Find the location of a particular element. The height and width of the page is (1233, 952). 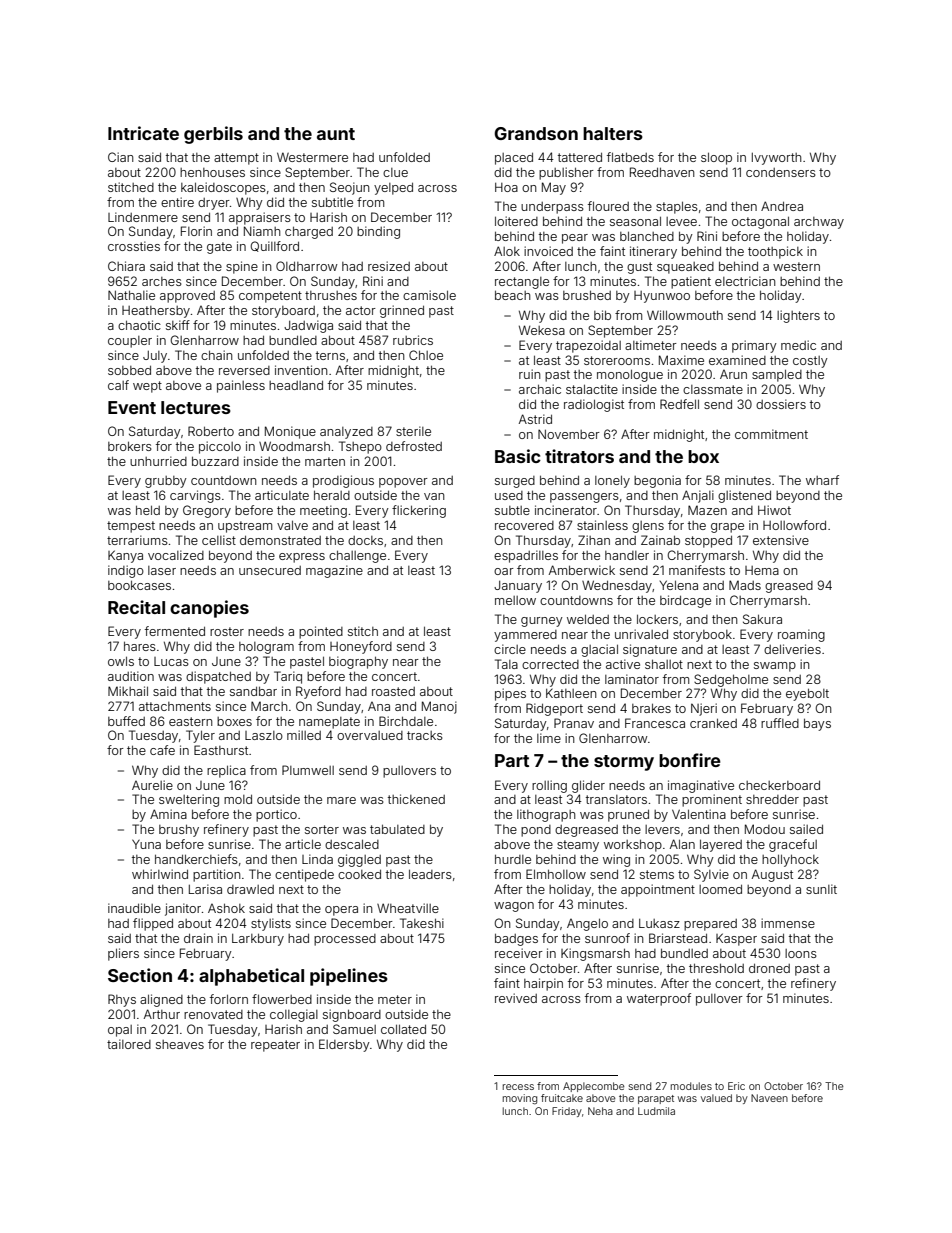

Eldersby is located at coordinates (344, 1045).
